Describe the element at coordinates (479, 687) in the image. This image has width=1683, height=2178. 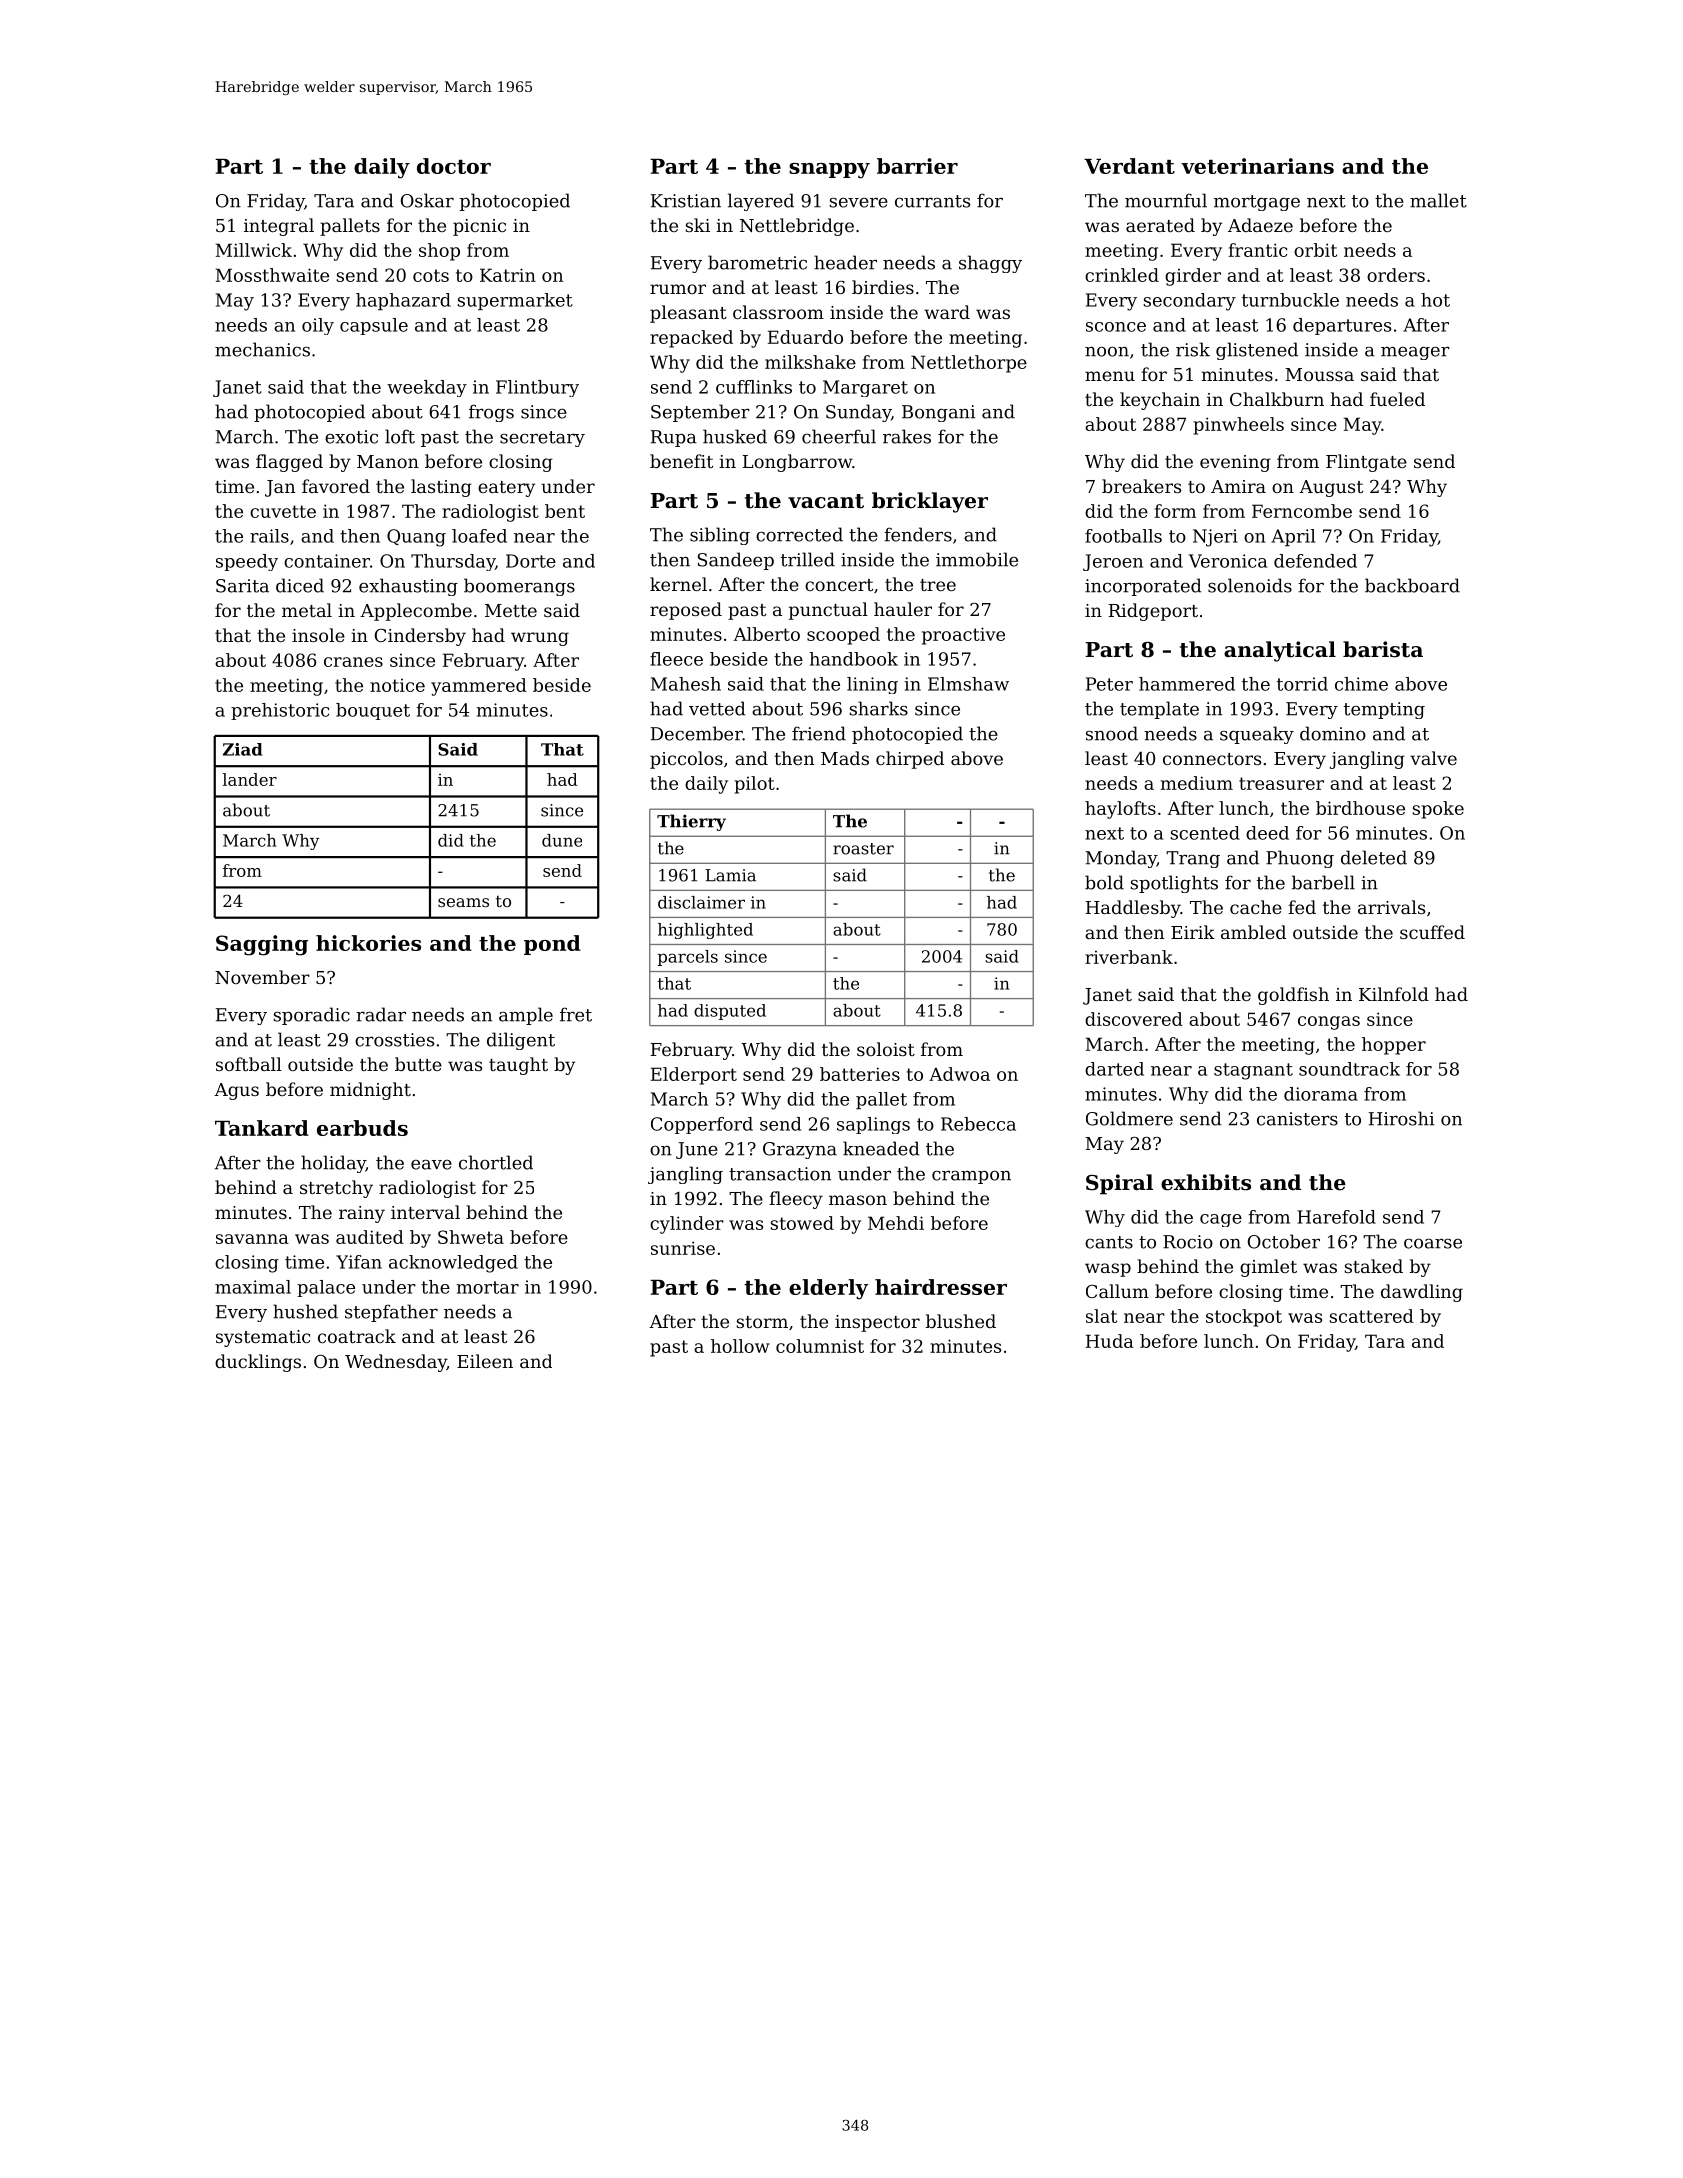
I see `yammered` at that location.
